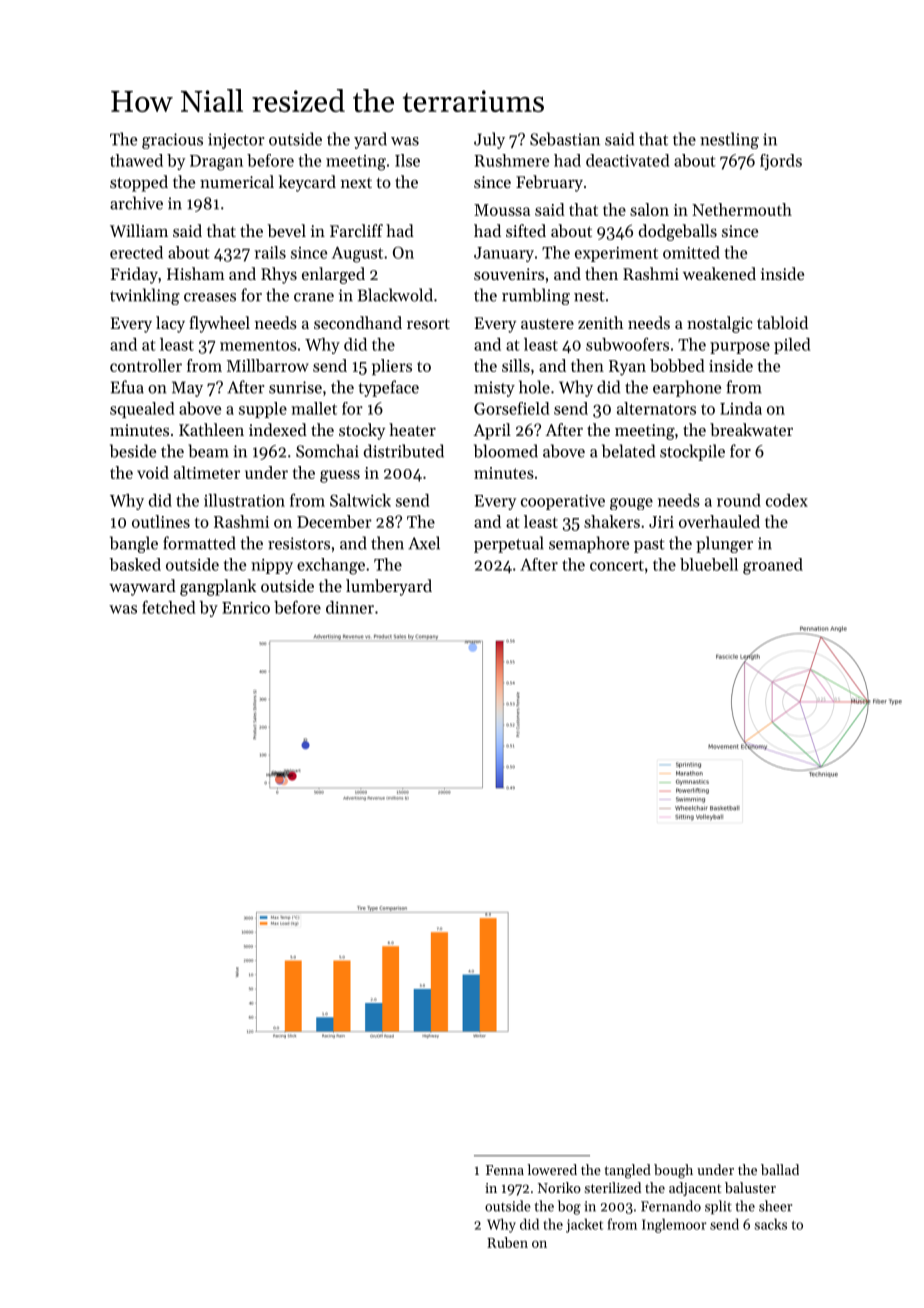 This document has width=924, height=1308. I want to click on fetched, so click(168, 607).
